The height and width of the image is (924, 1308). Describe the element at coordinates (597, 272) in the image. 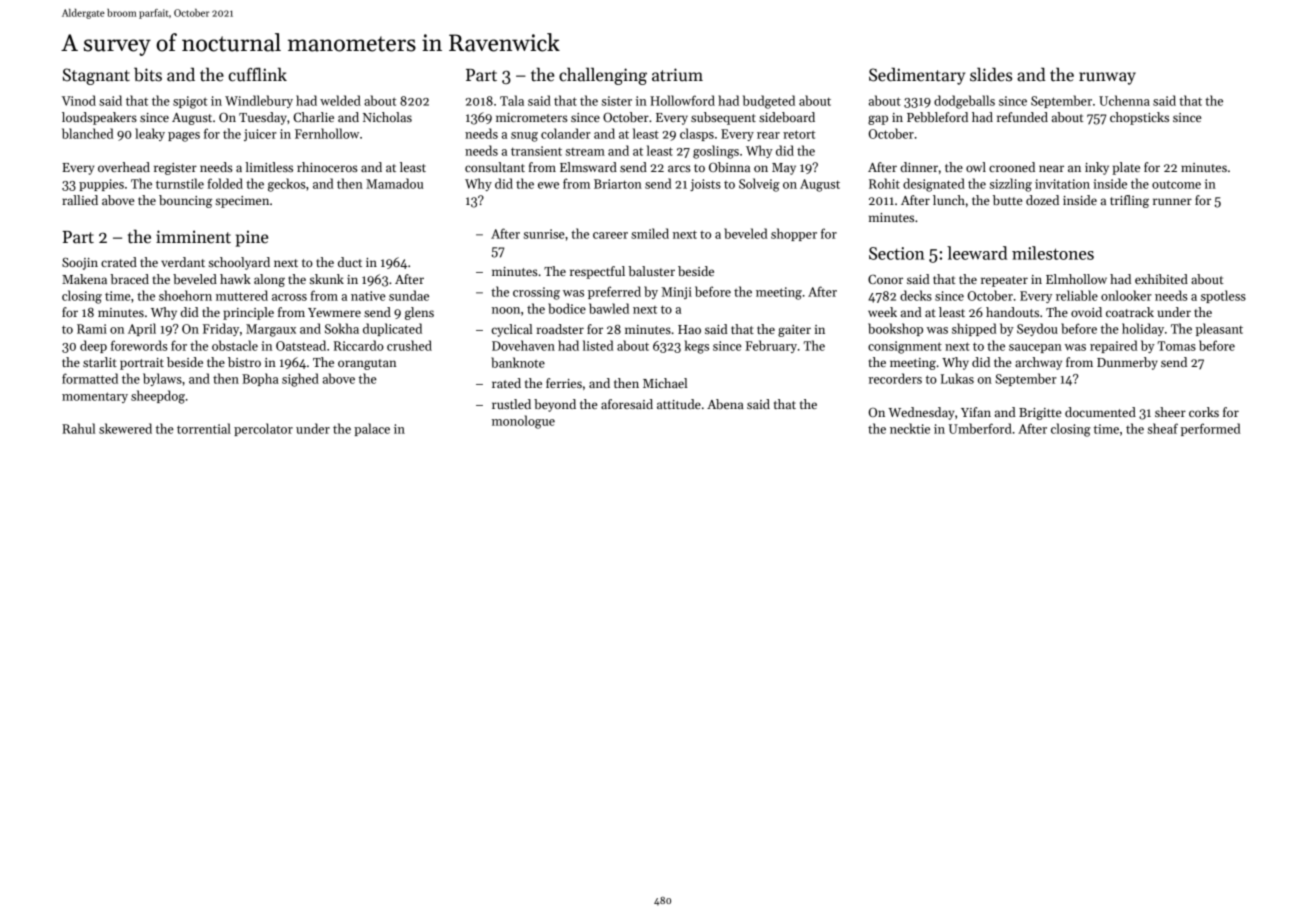

I see `respectful` at that location.
